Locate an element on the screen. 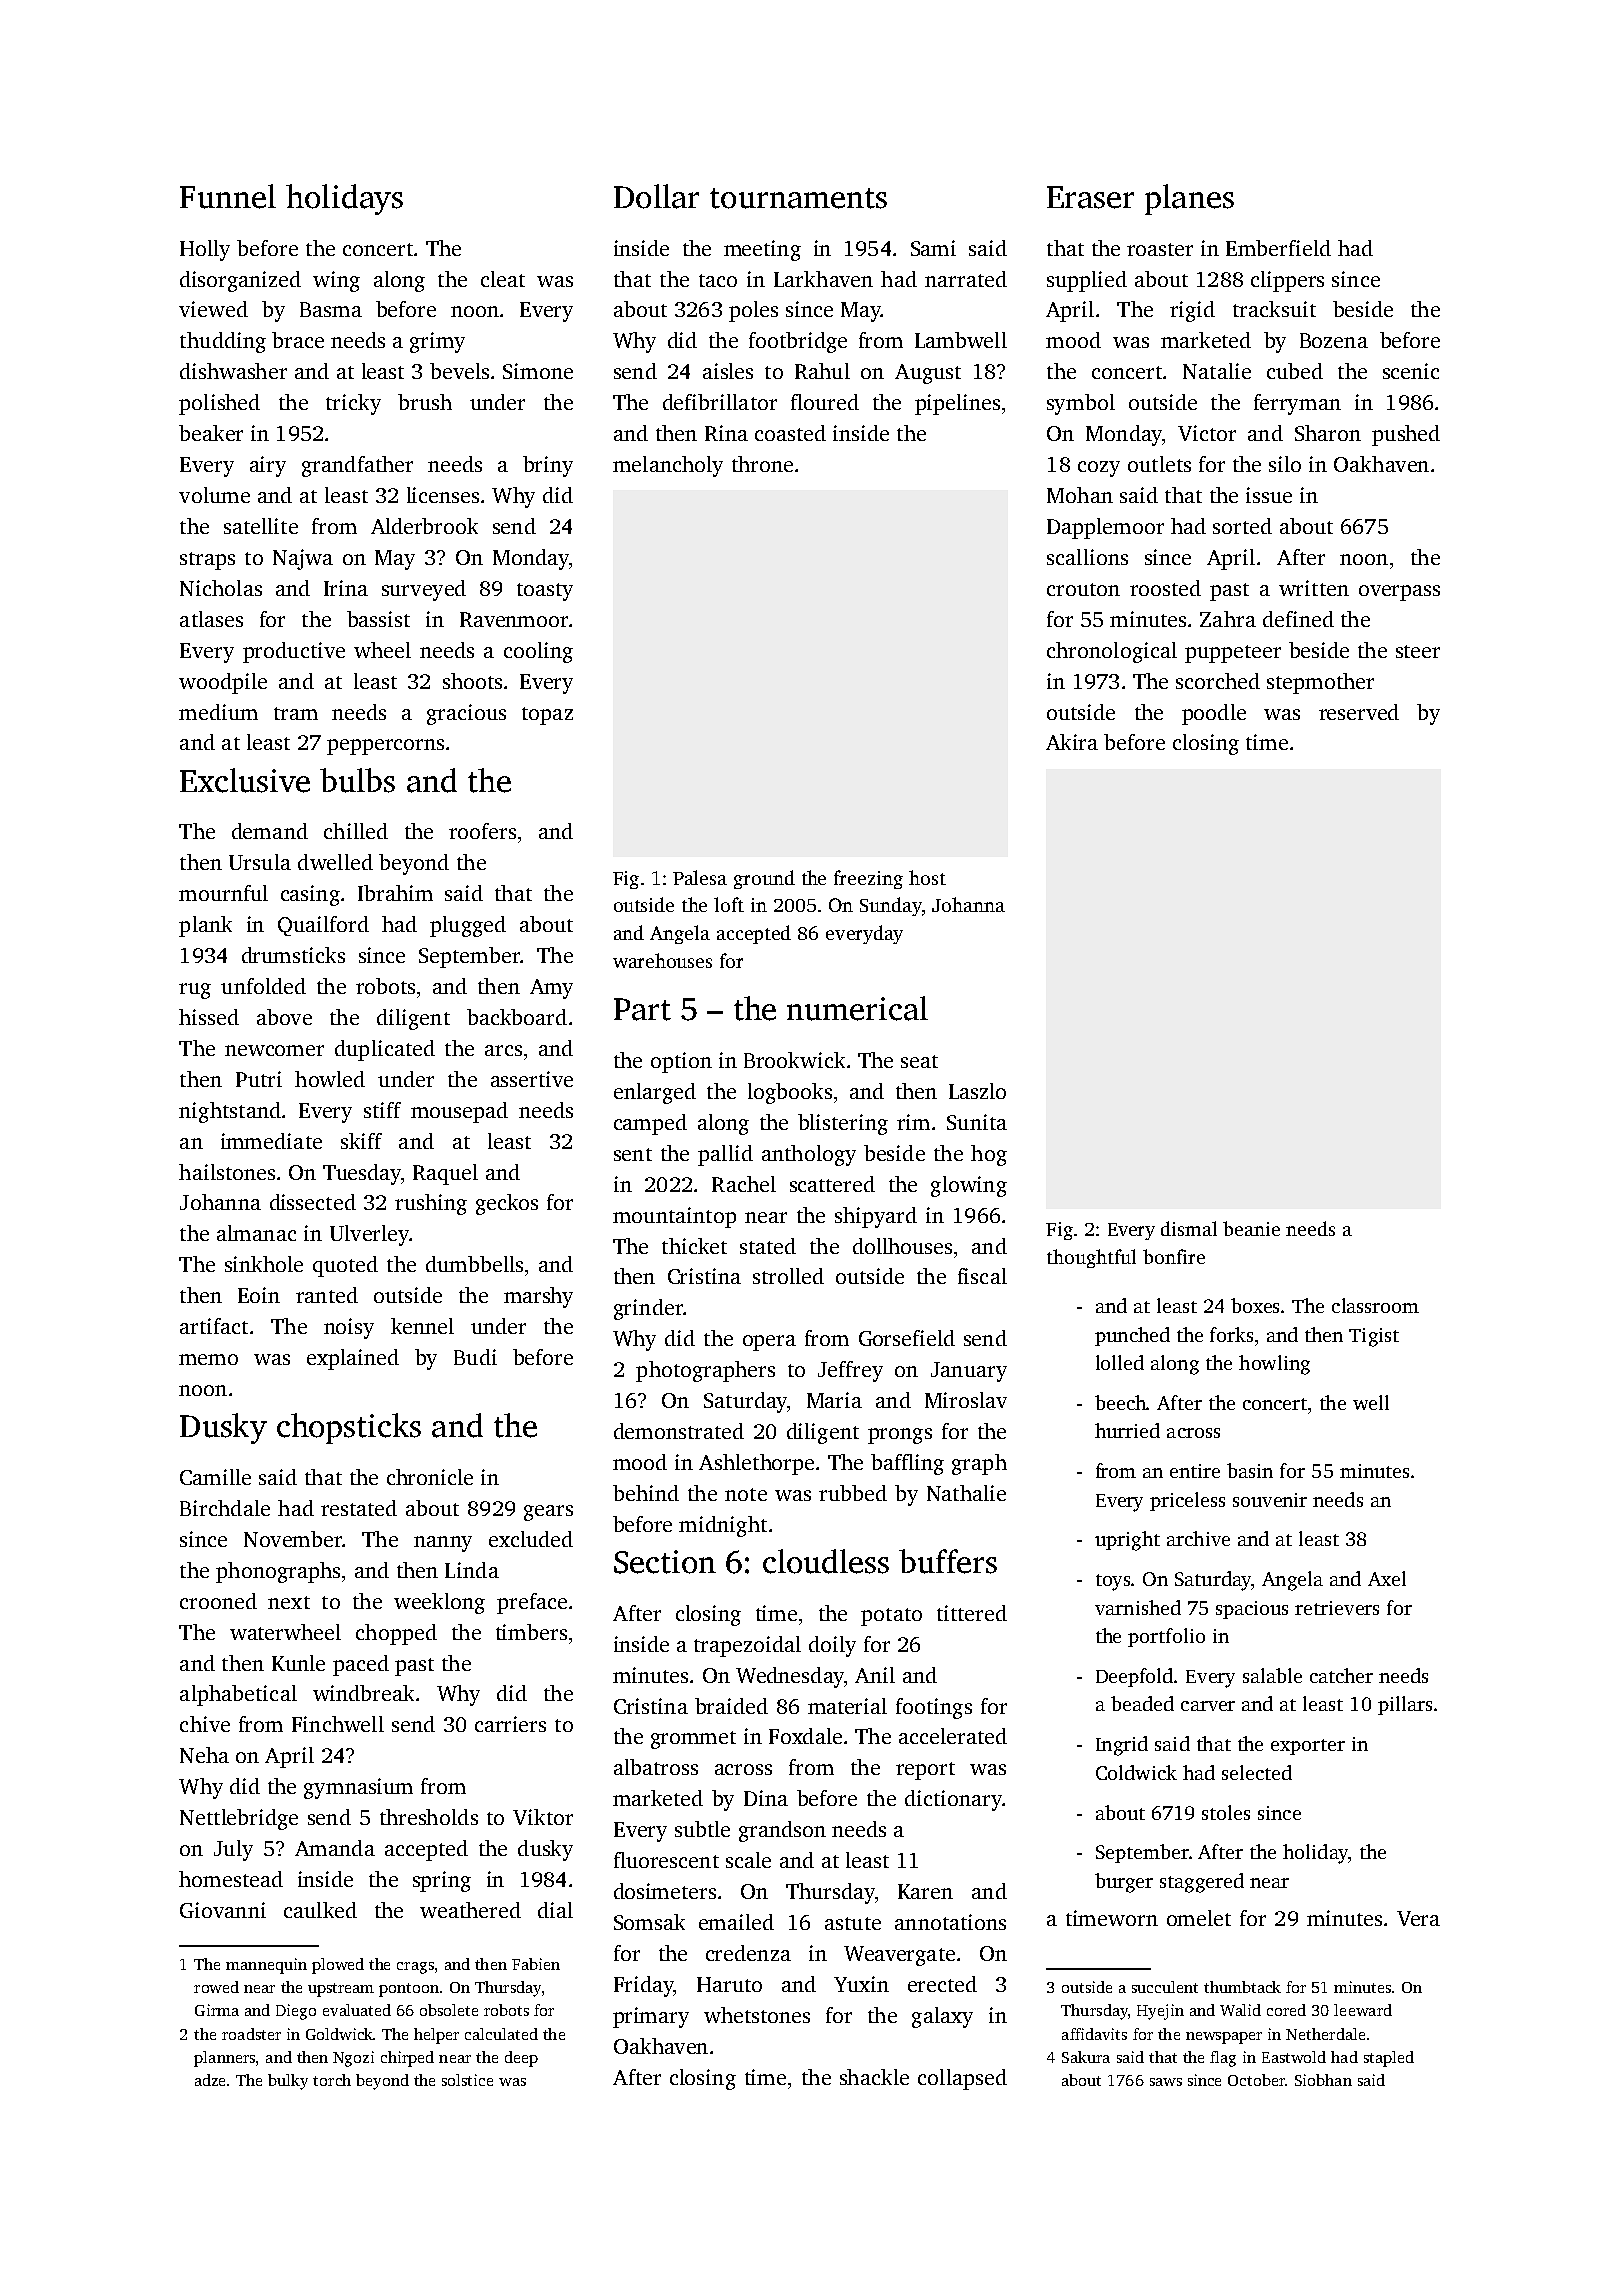 This screenshot has width=1620, height=2292. Laszlo is located at coordinates (977, 1091).
